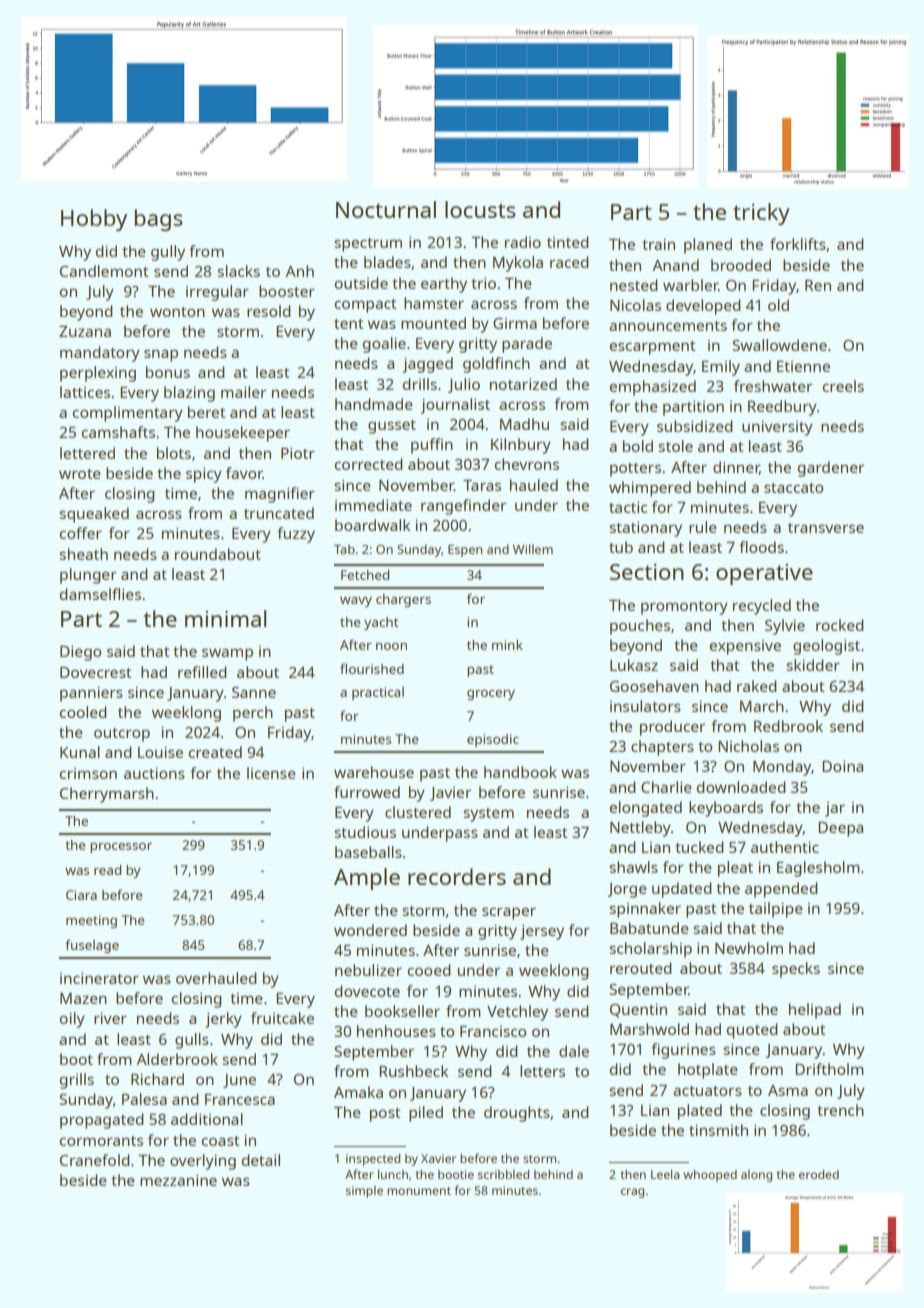  I want to click on rerouted, so click(640, 968).
